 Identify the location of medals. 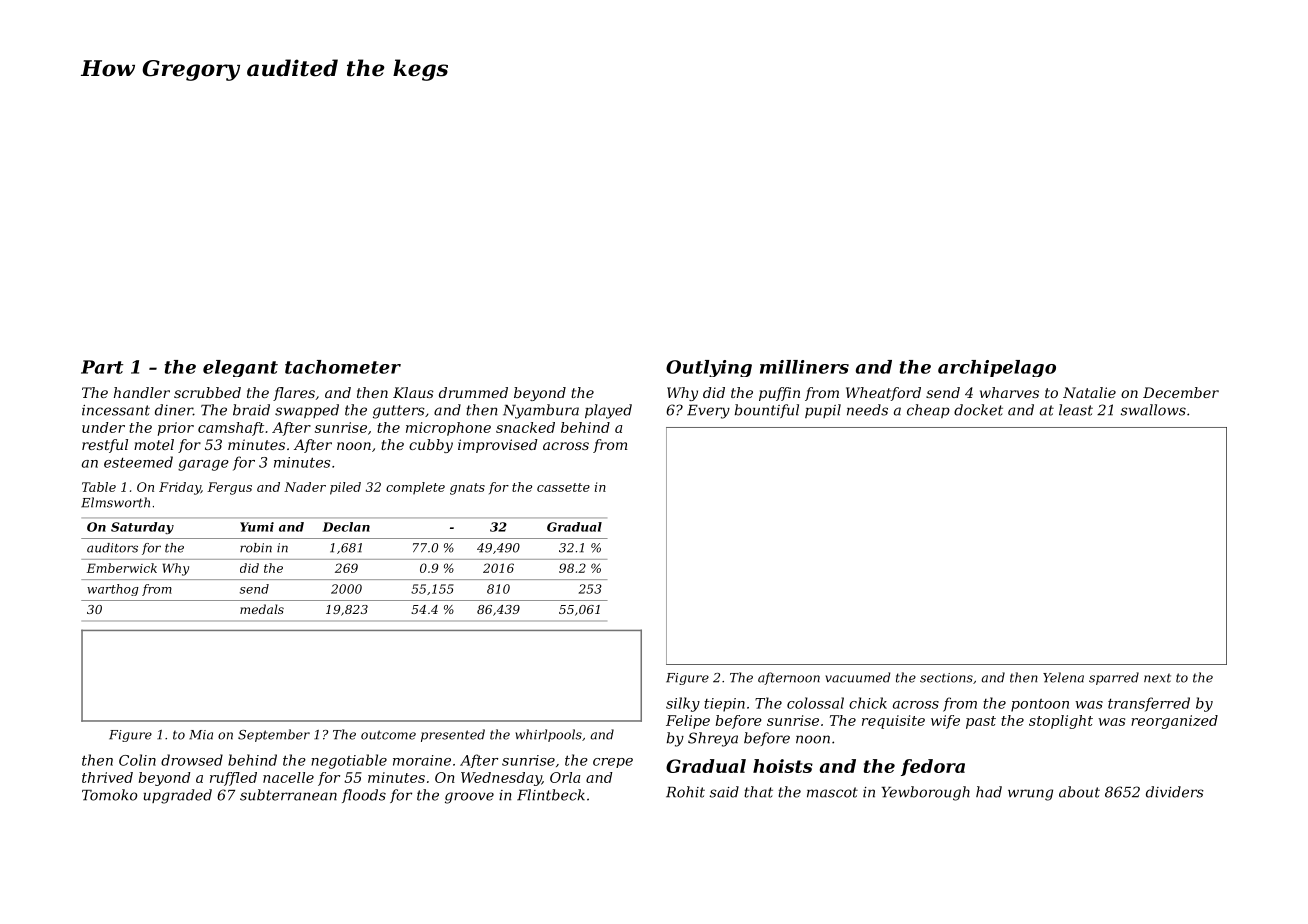
(262, 609).
